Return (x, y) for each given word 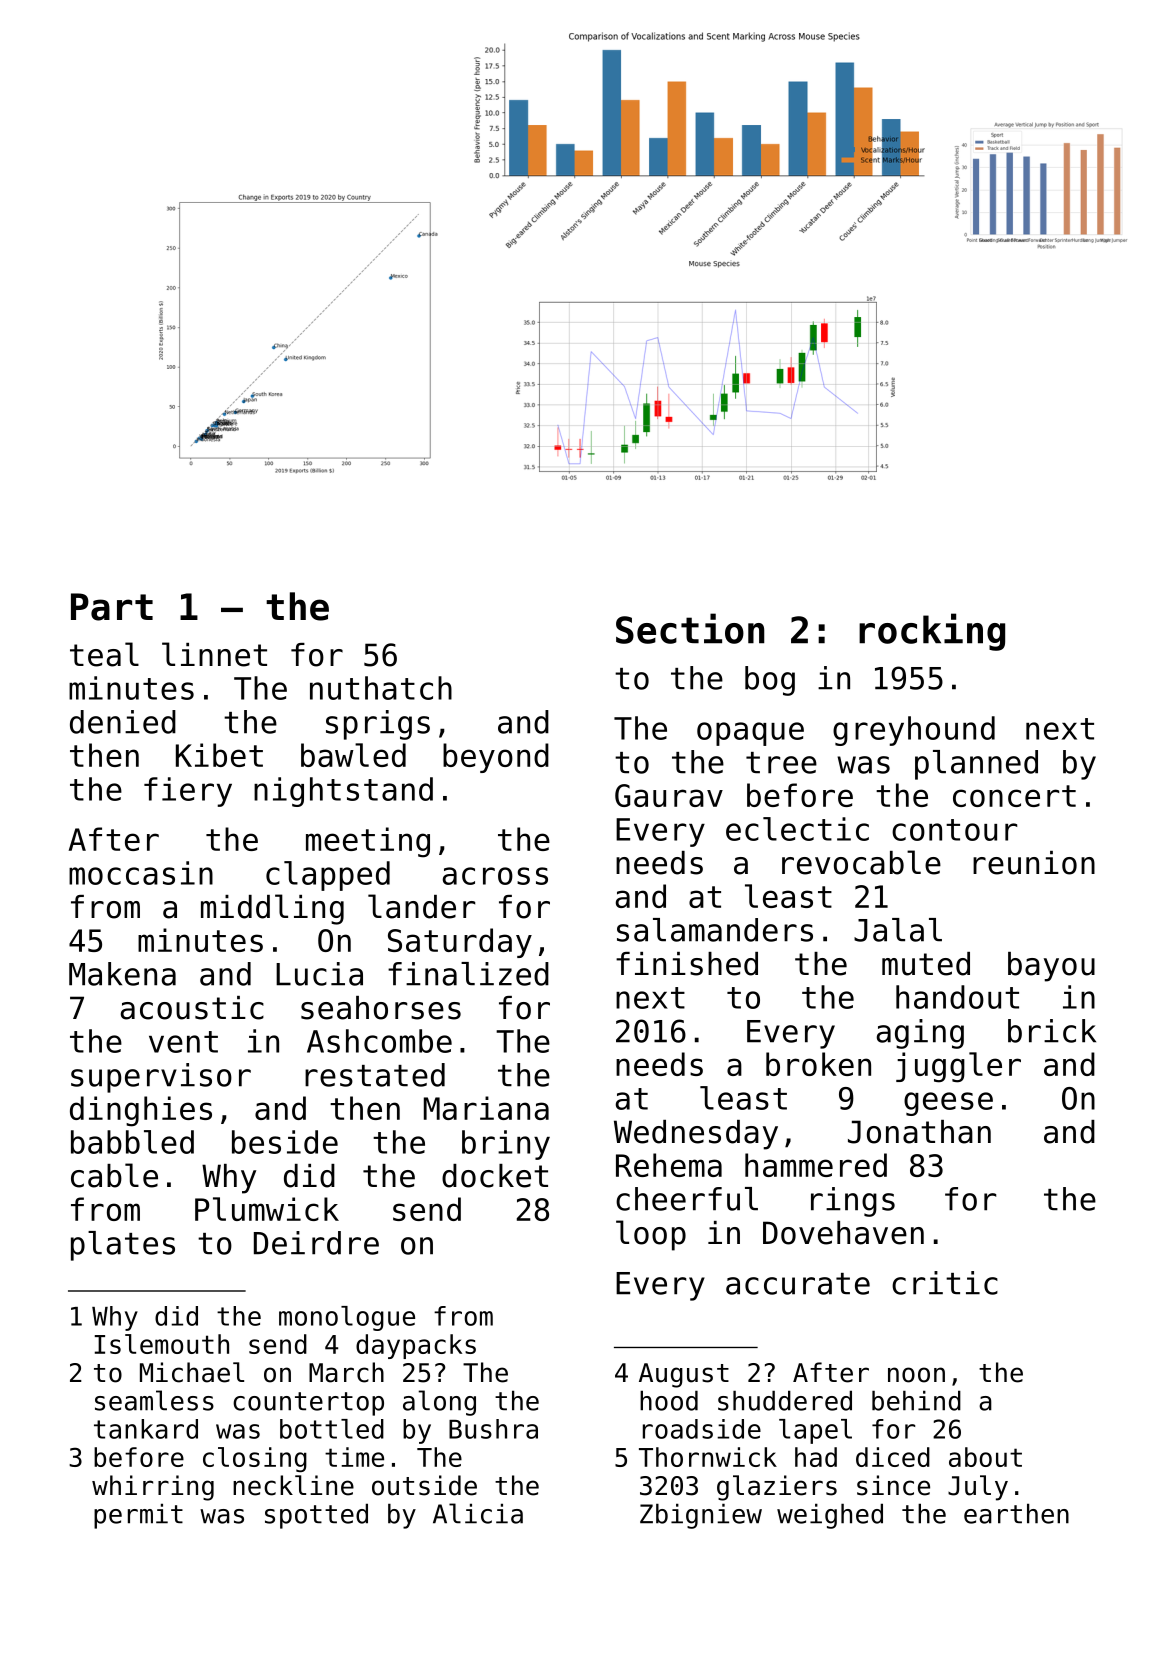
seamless (154, 1400)
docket (495, 1176)
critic (945, 1283)
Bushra (493, 1429)
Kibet (219, 755)
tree (781, 763)
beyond (496, 758)
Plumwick (267, 1209)
